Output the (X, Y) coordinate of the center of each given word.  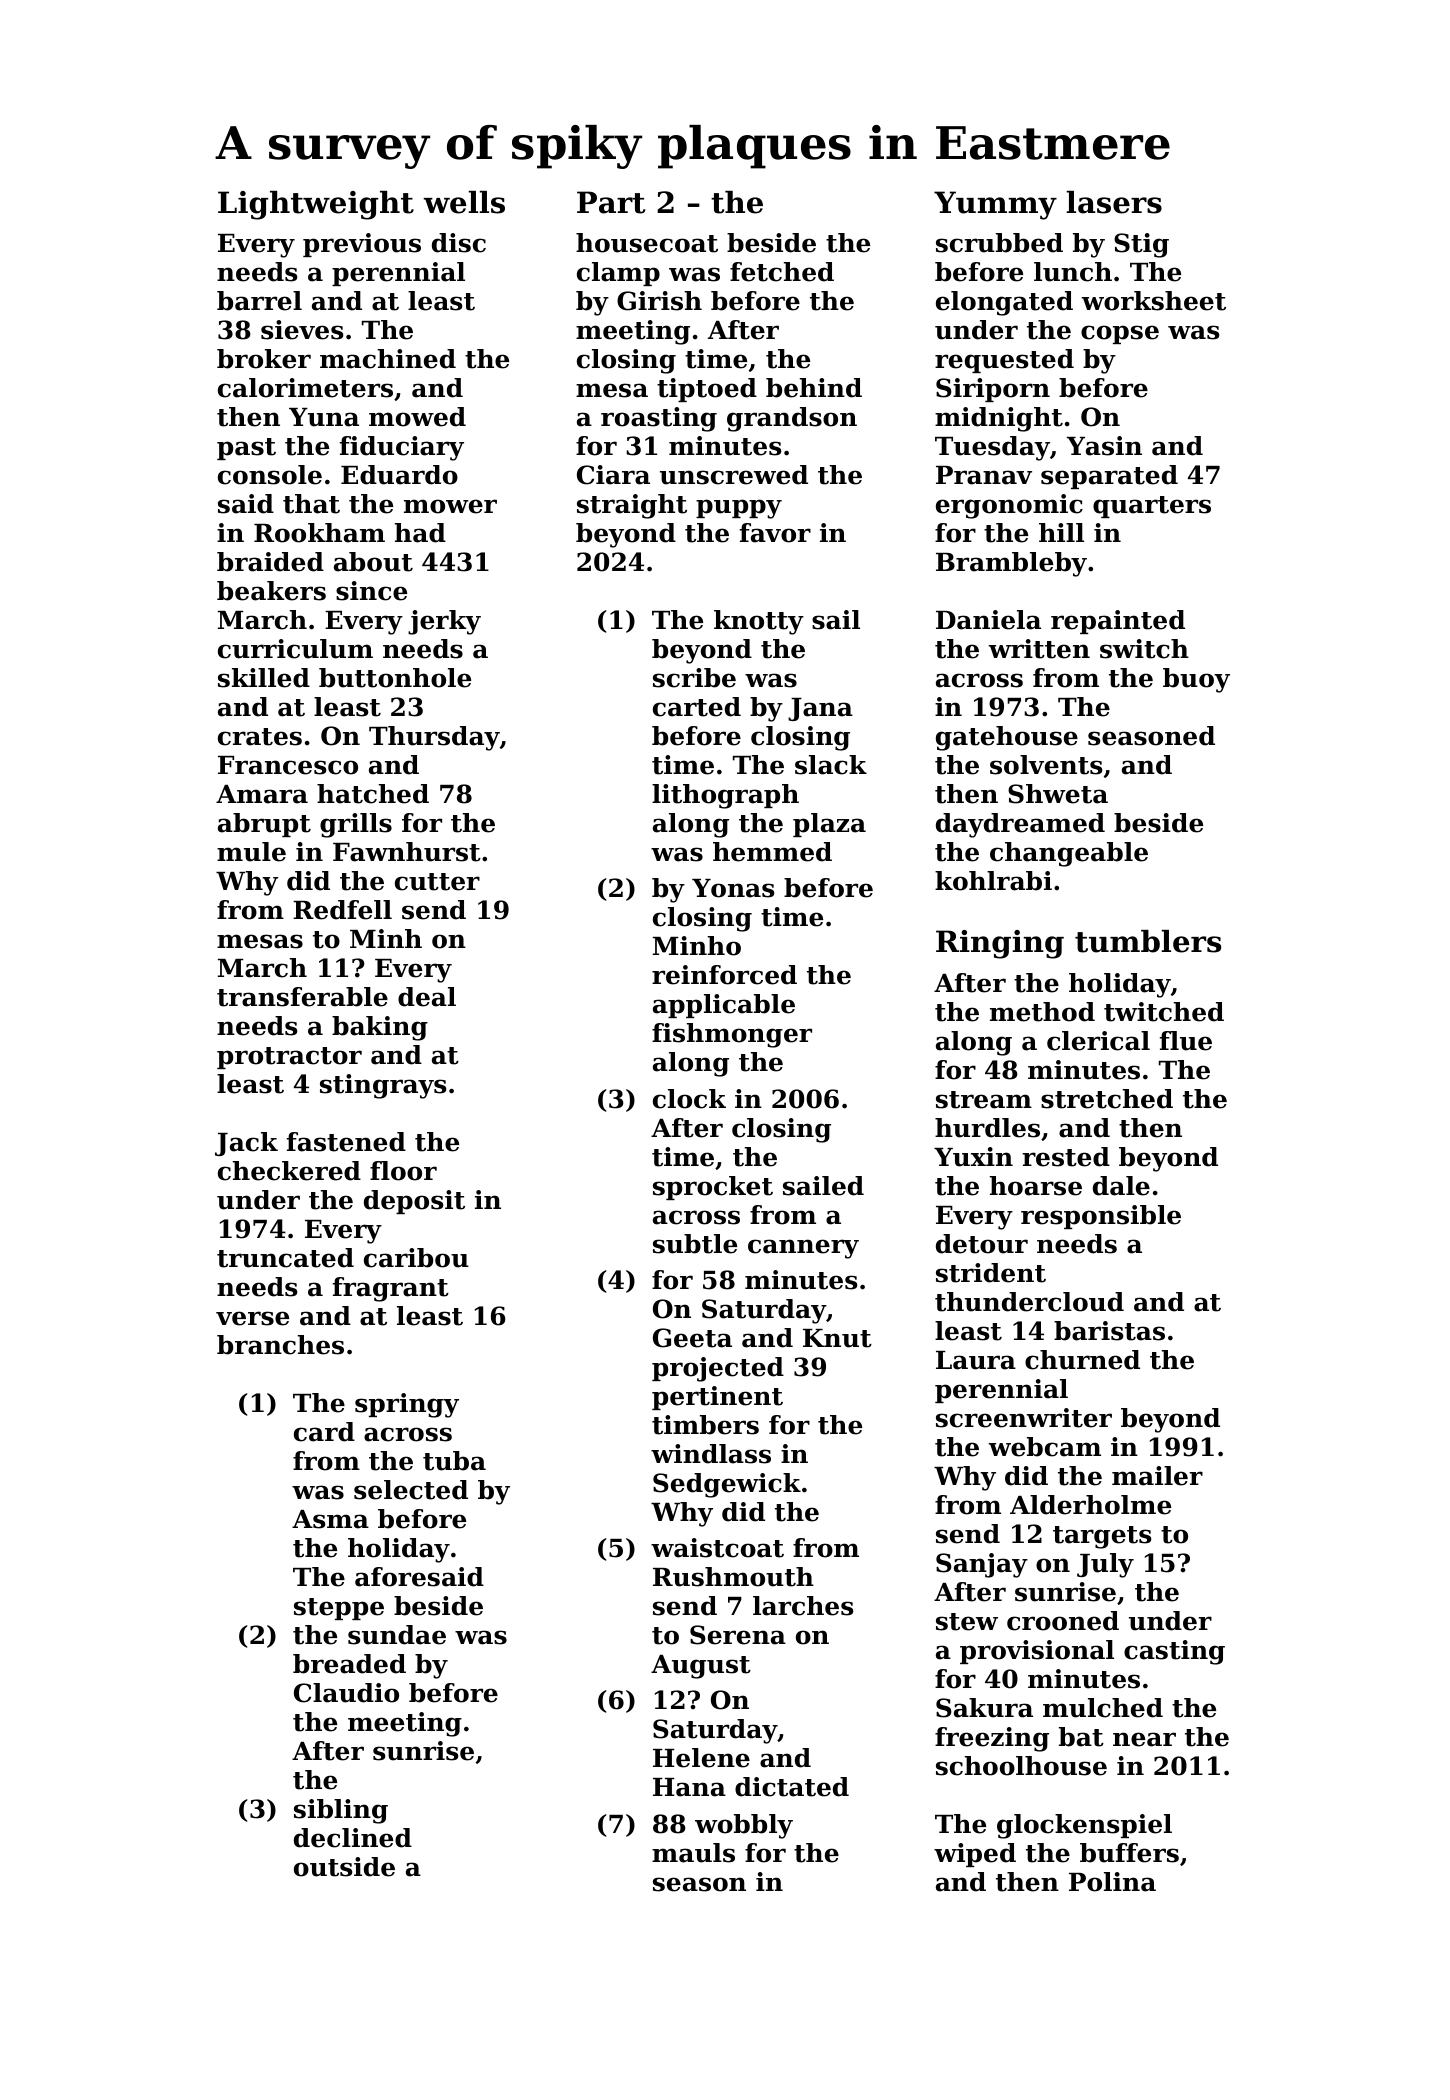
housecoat (647, 243)
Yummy (995, 205)
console (270, 475)
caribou (416, 1258)
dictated (792, 1787)
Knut (837, 1338)
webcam (1045, 1447)
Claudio (346, 1693)
